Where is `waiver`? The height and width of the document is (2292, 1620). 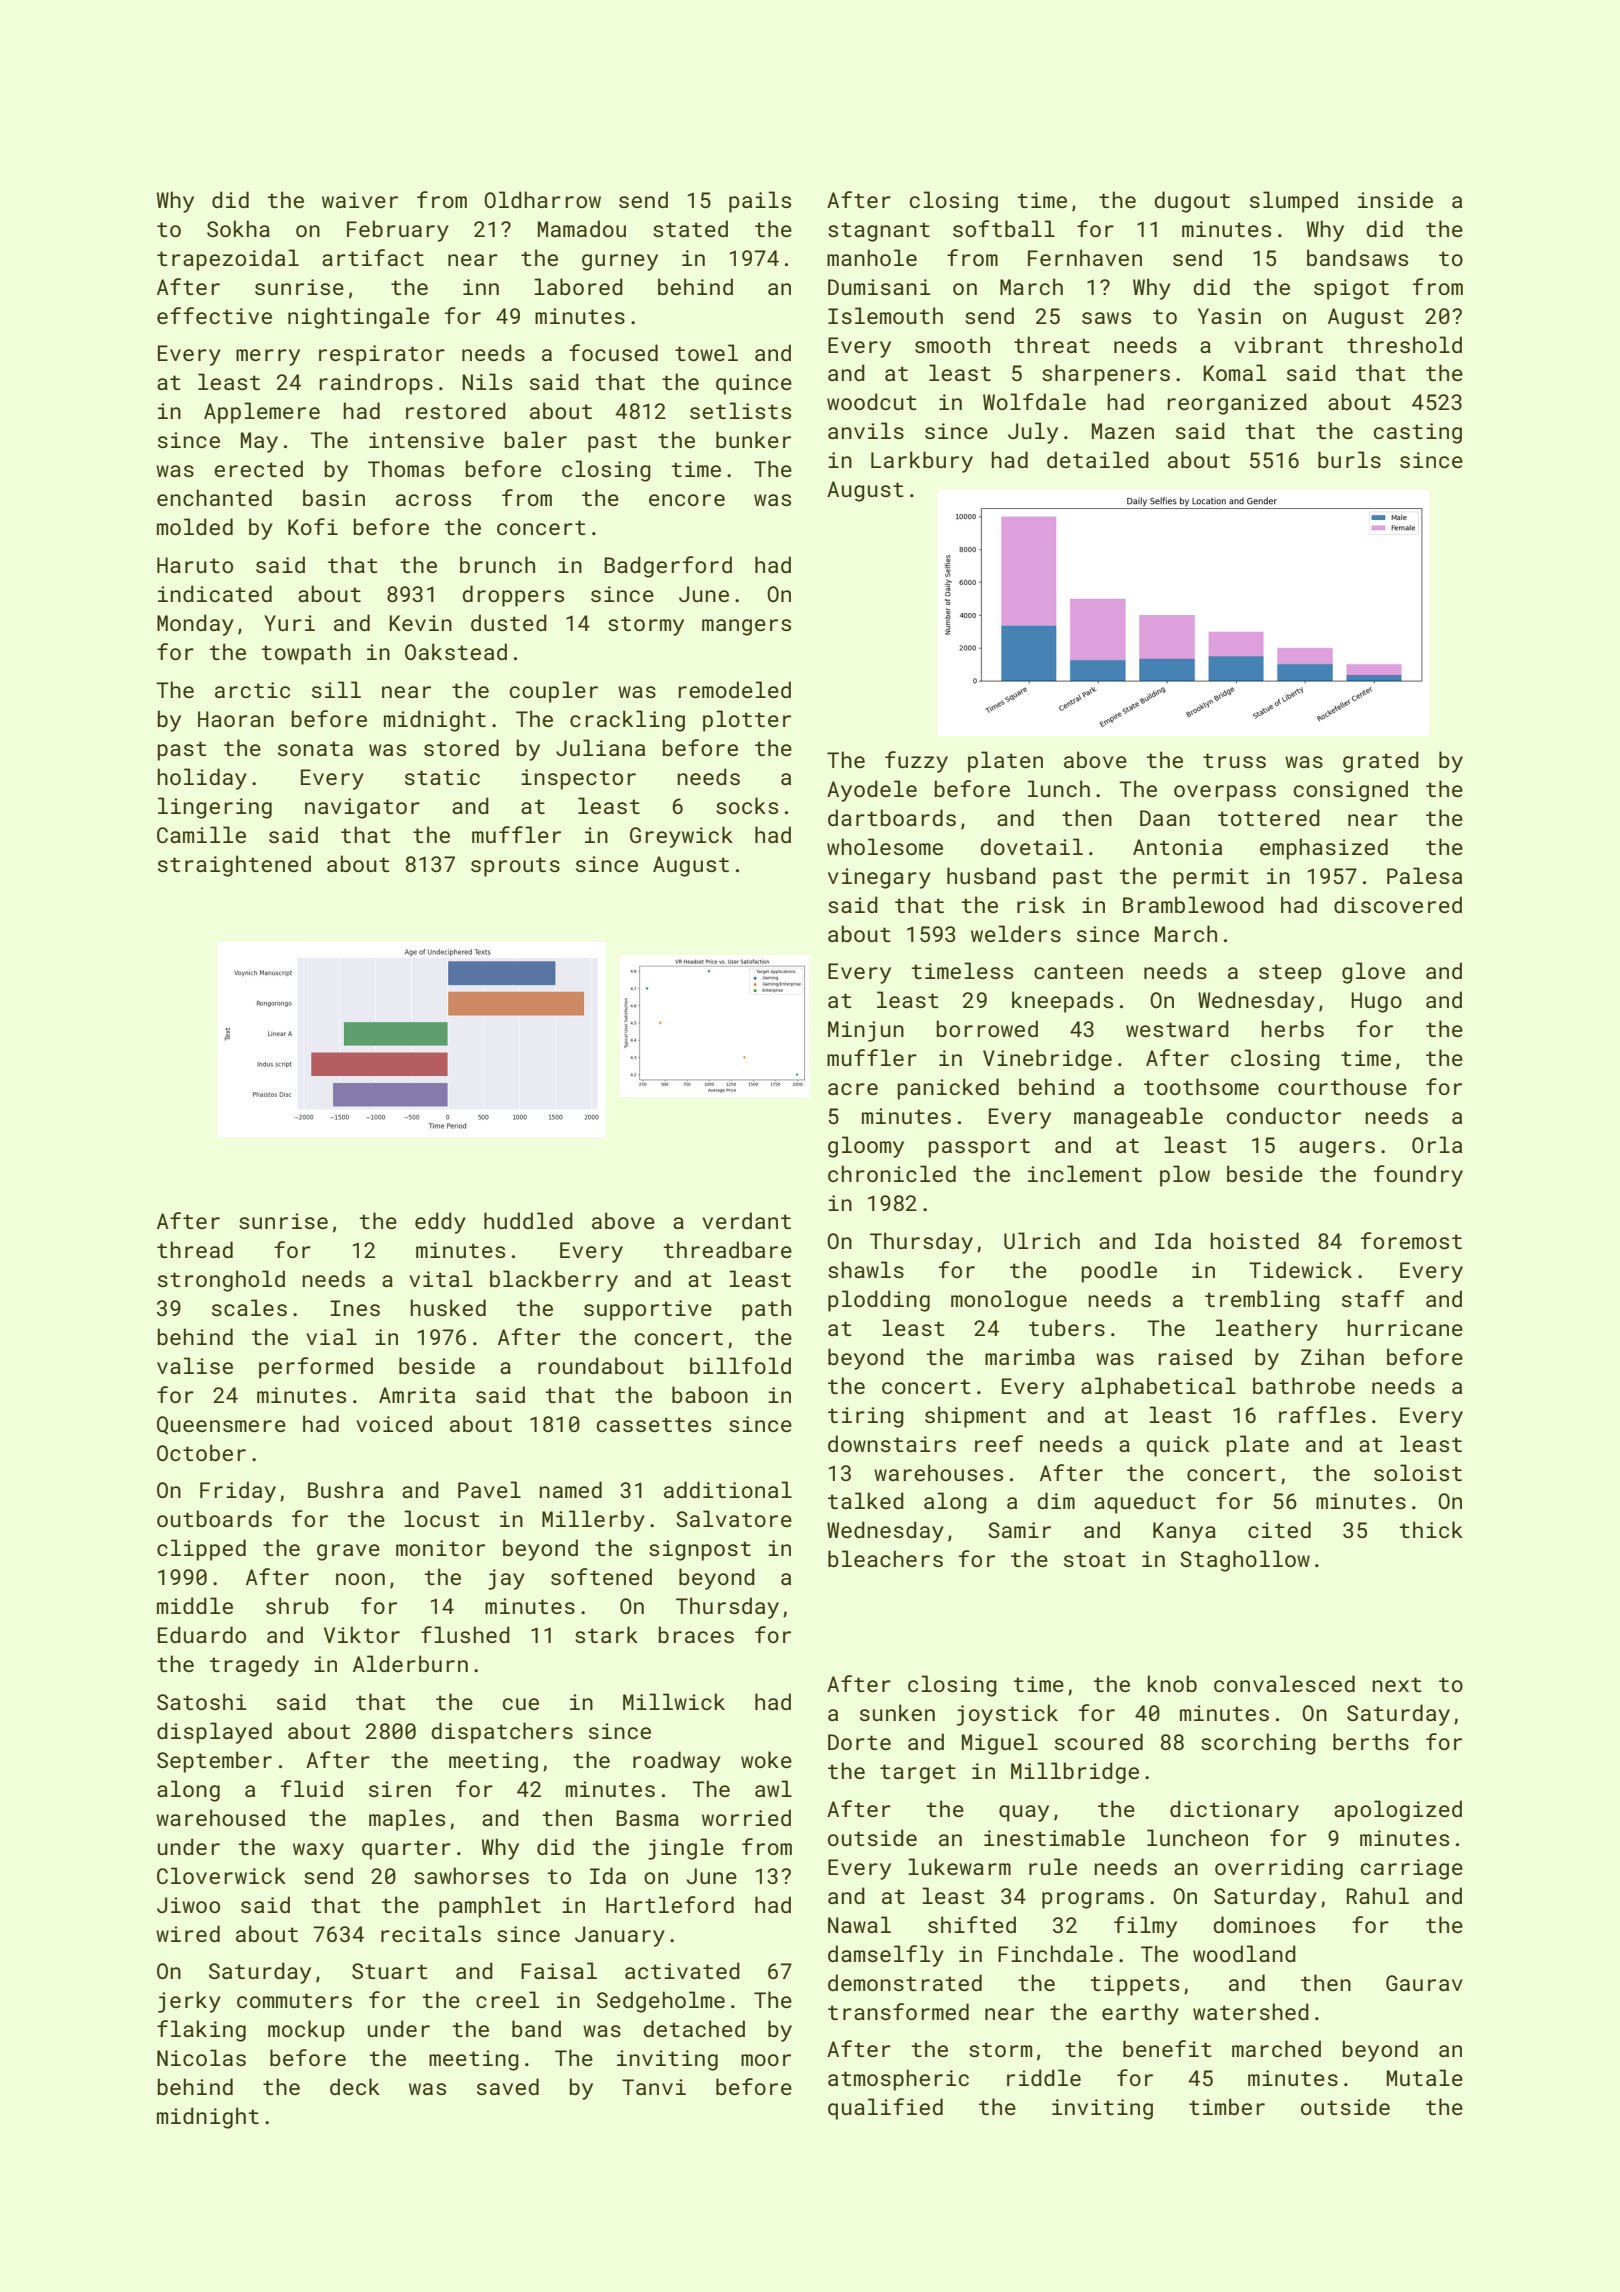 waiver is located at coordinates (360, 200).
